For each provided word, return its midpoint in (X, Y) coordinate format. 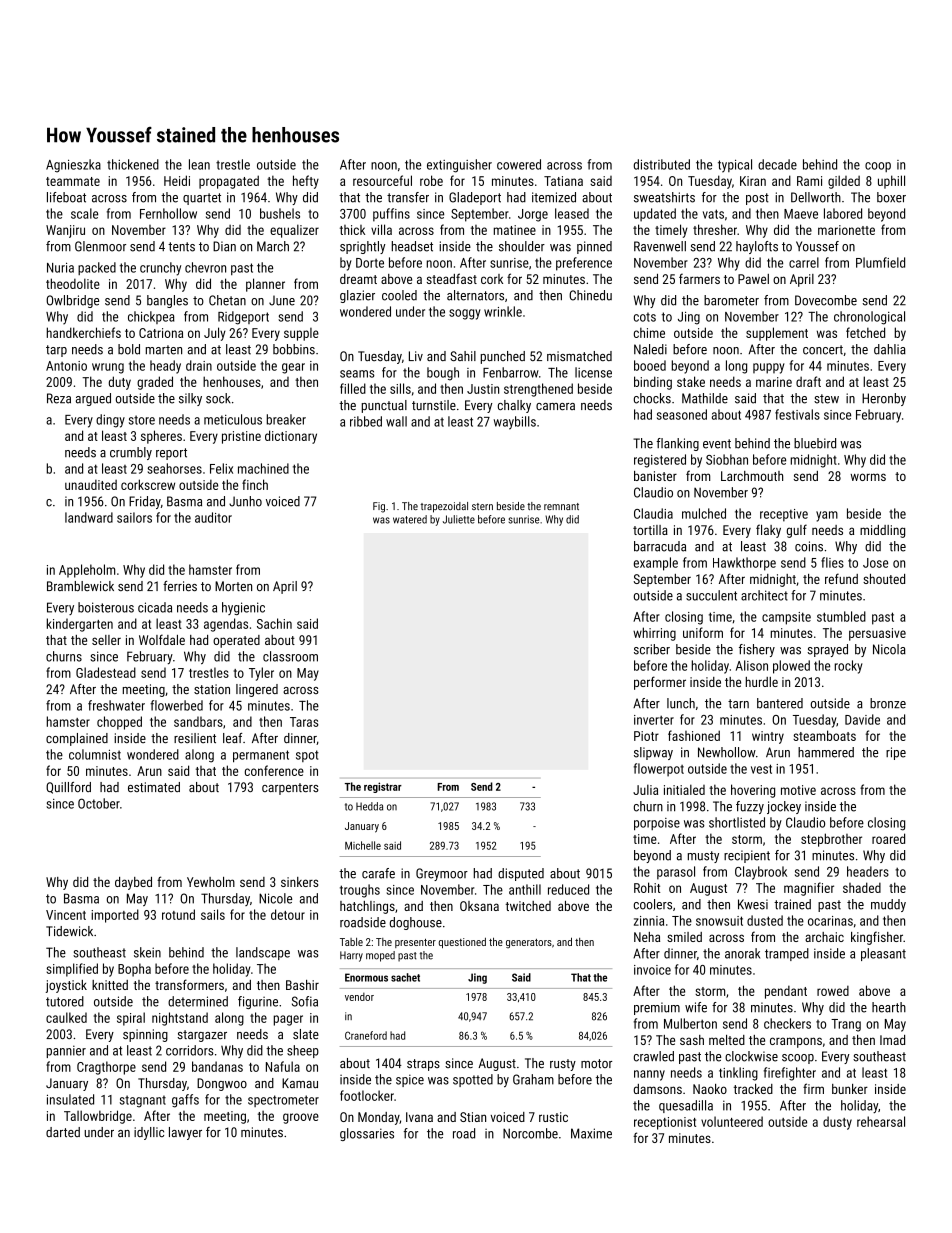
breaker (286, 419)
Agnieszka (73, 166)
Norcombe (530, 1133)
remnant (561, 506)
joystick (66, 986)
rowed (833, 990)
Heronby (884, 399)
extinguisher (459, 166)
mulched (704, 513)
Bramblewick (80, 586)
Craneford (366, 1035)
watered (410, 519)
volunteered (732, 1121)
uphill (891, 182)
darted (63, 1132)
